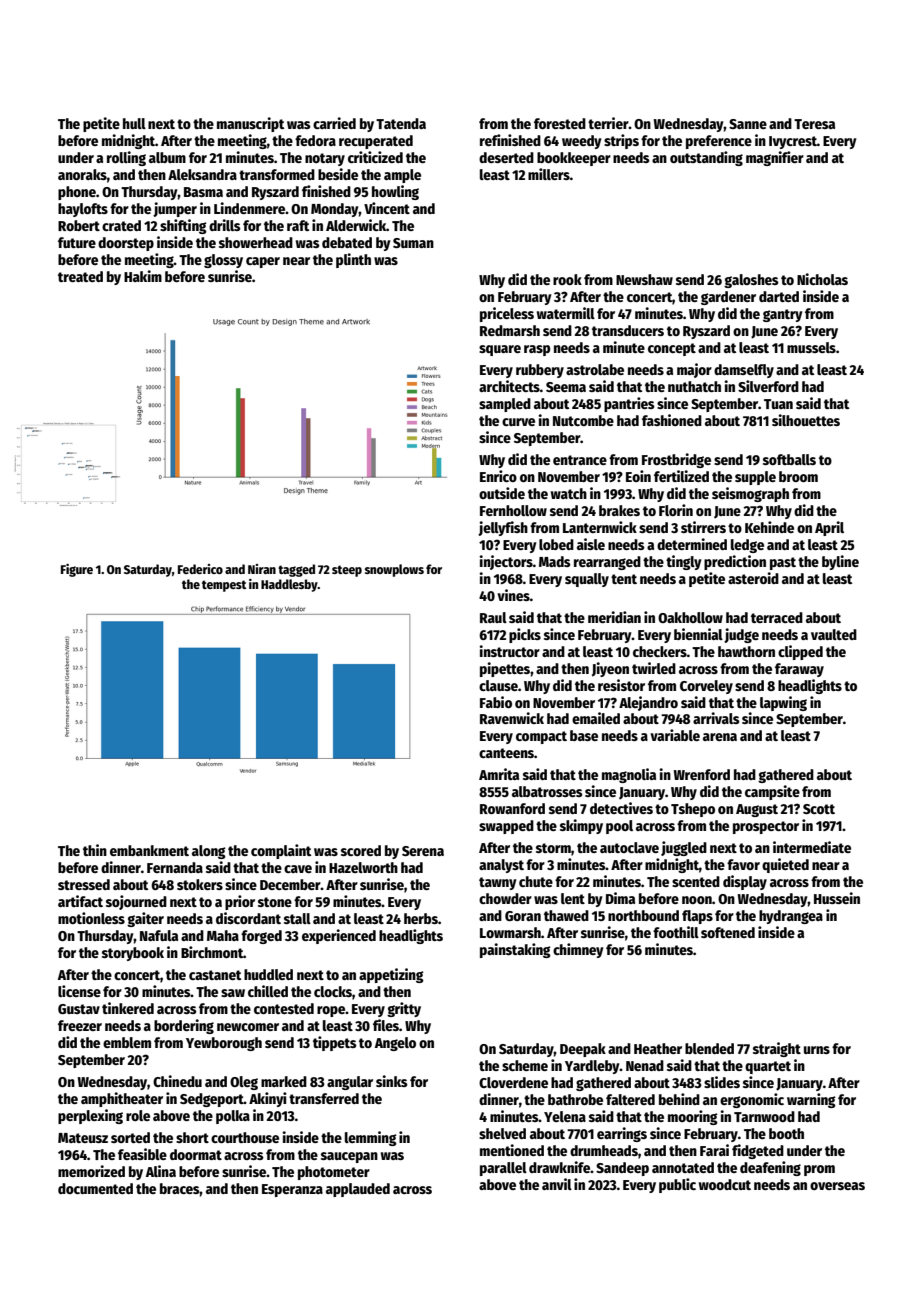 The image size is (924, 1308). I want to click on lapwing, so click(783, 703).
